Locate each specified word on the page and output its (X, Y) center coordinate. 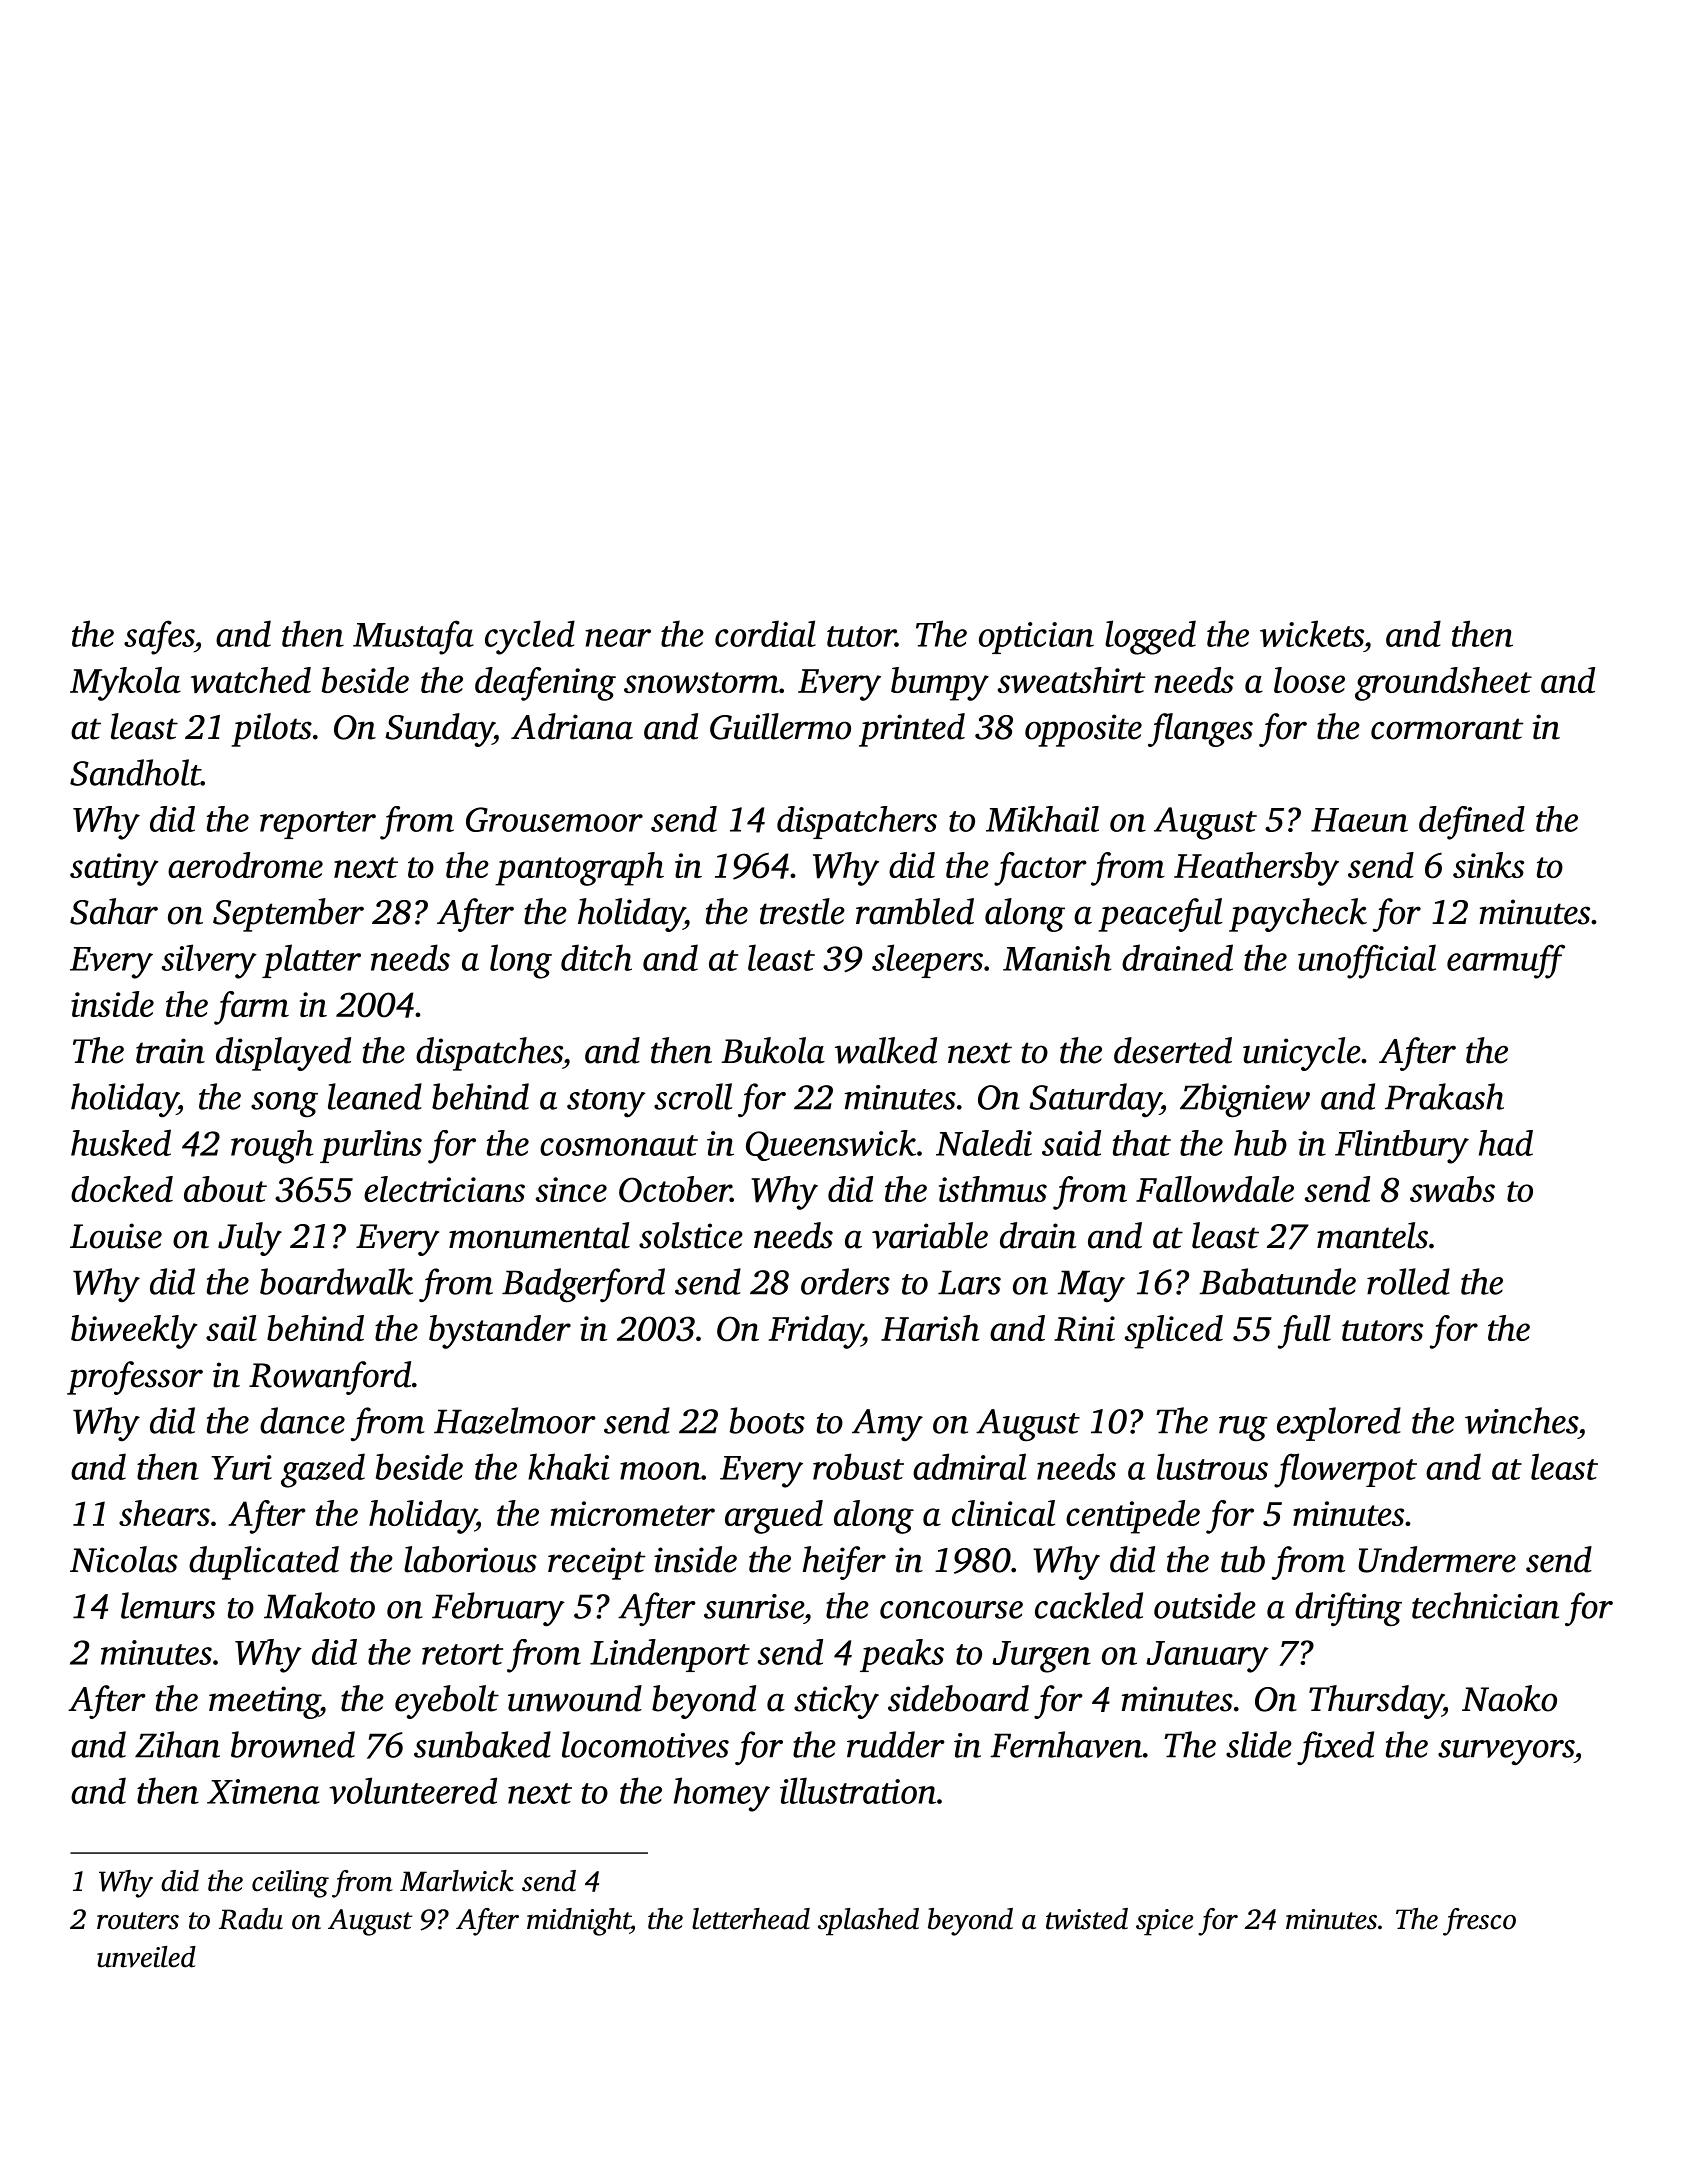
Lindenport (670, 1655)
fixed (1335, 1748)
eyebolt (447, 1702)
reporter (318, 825)
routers (138, 1921)
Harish (930, 1328)
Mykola (125, 684)
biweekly (134, 1332)
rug (1243, 1428)
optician (1036, 638)
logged (1150, 637)
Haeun (1359, 820)
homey (722, 1794)
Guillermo (780, 726)
